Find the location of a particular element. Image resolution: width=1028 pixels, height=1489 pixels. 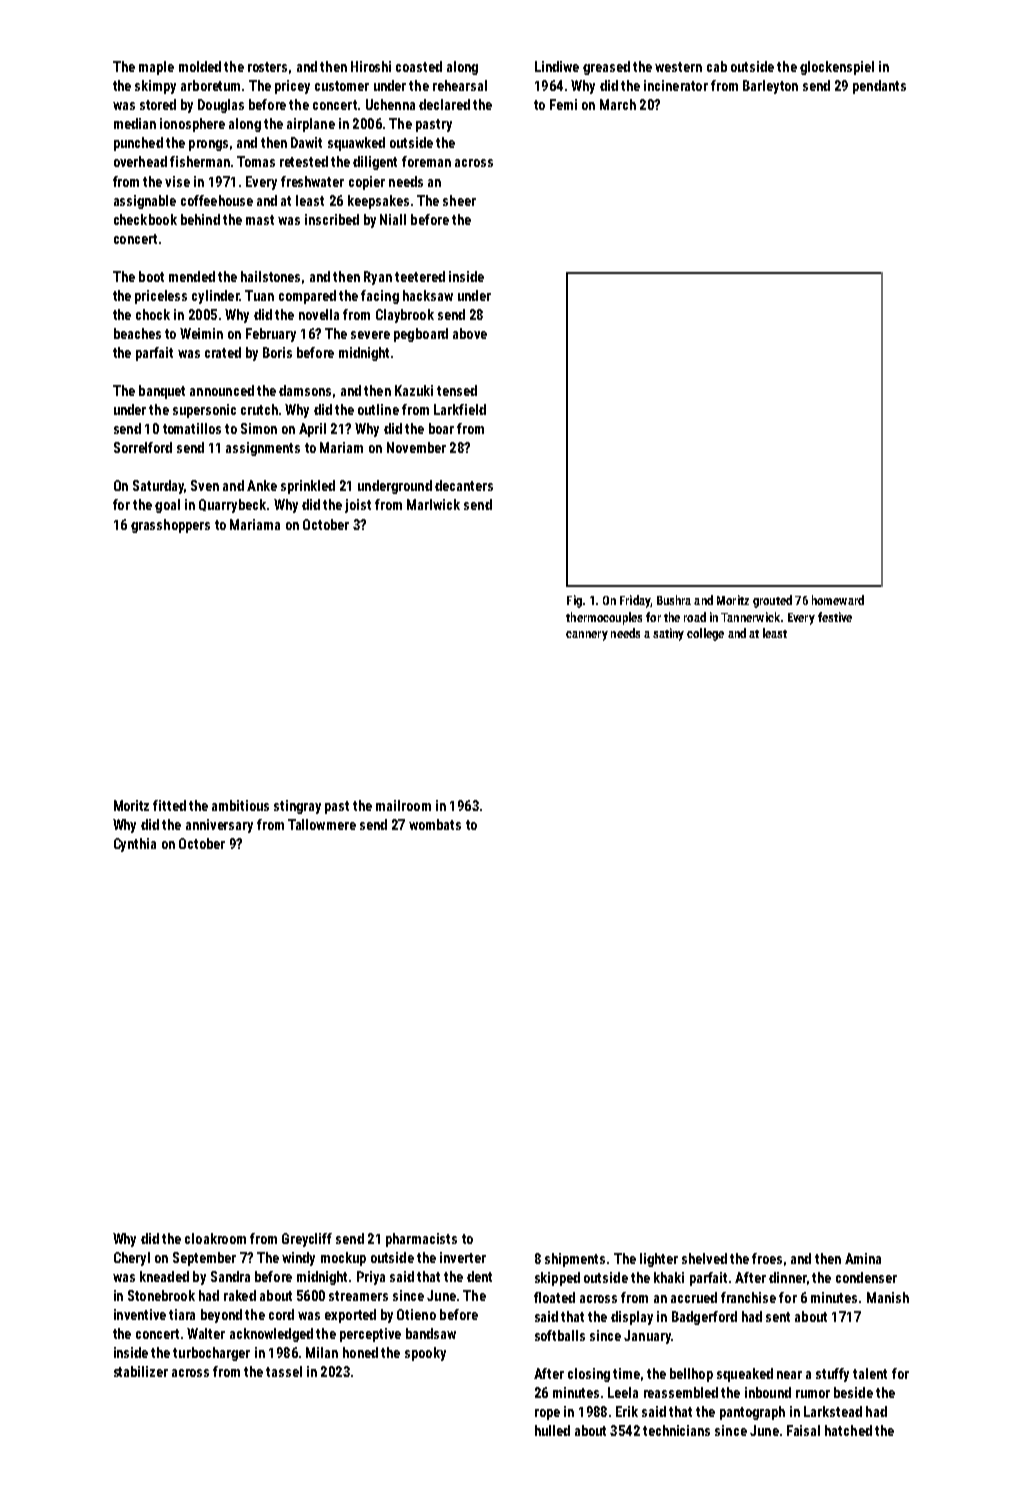

Greycliff is located at coordinates (307, 1240).
